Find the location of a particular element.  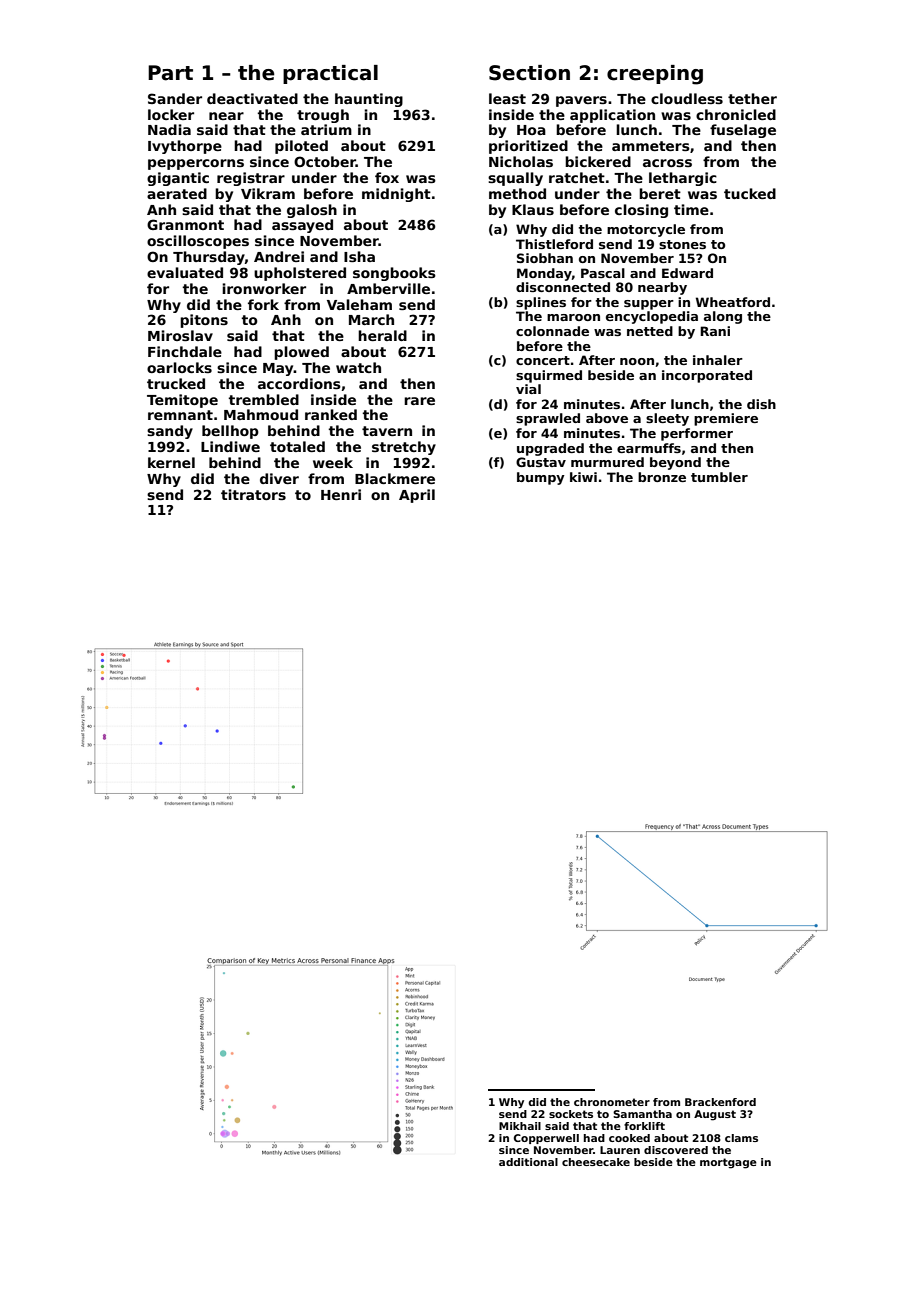

bronze is located at coordinates (662, 477).
